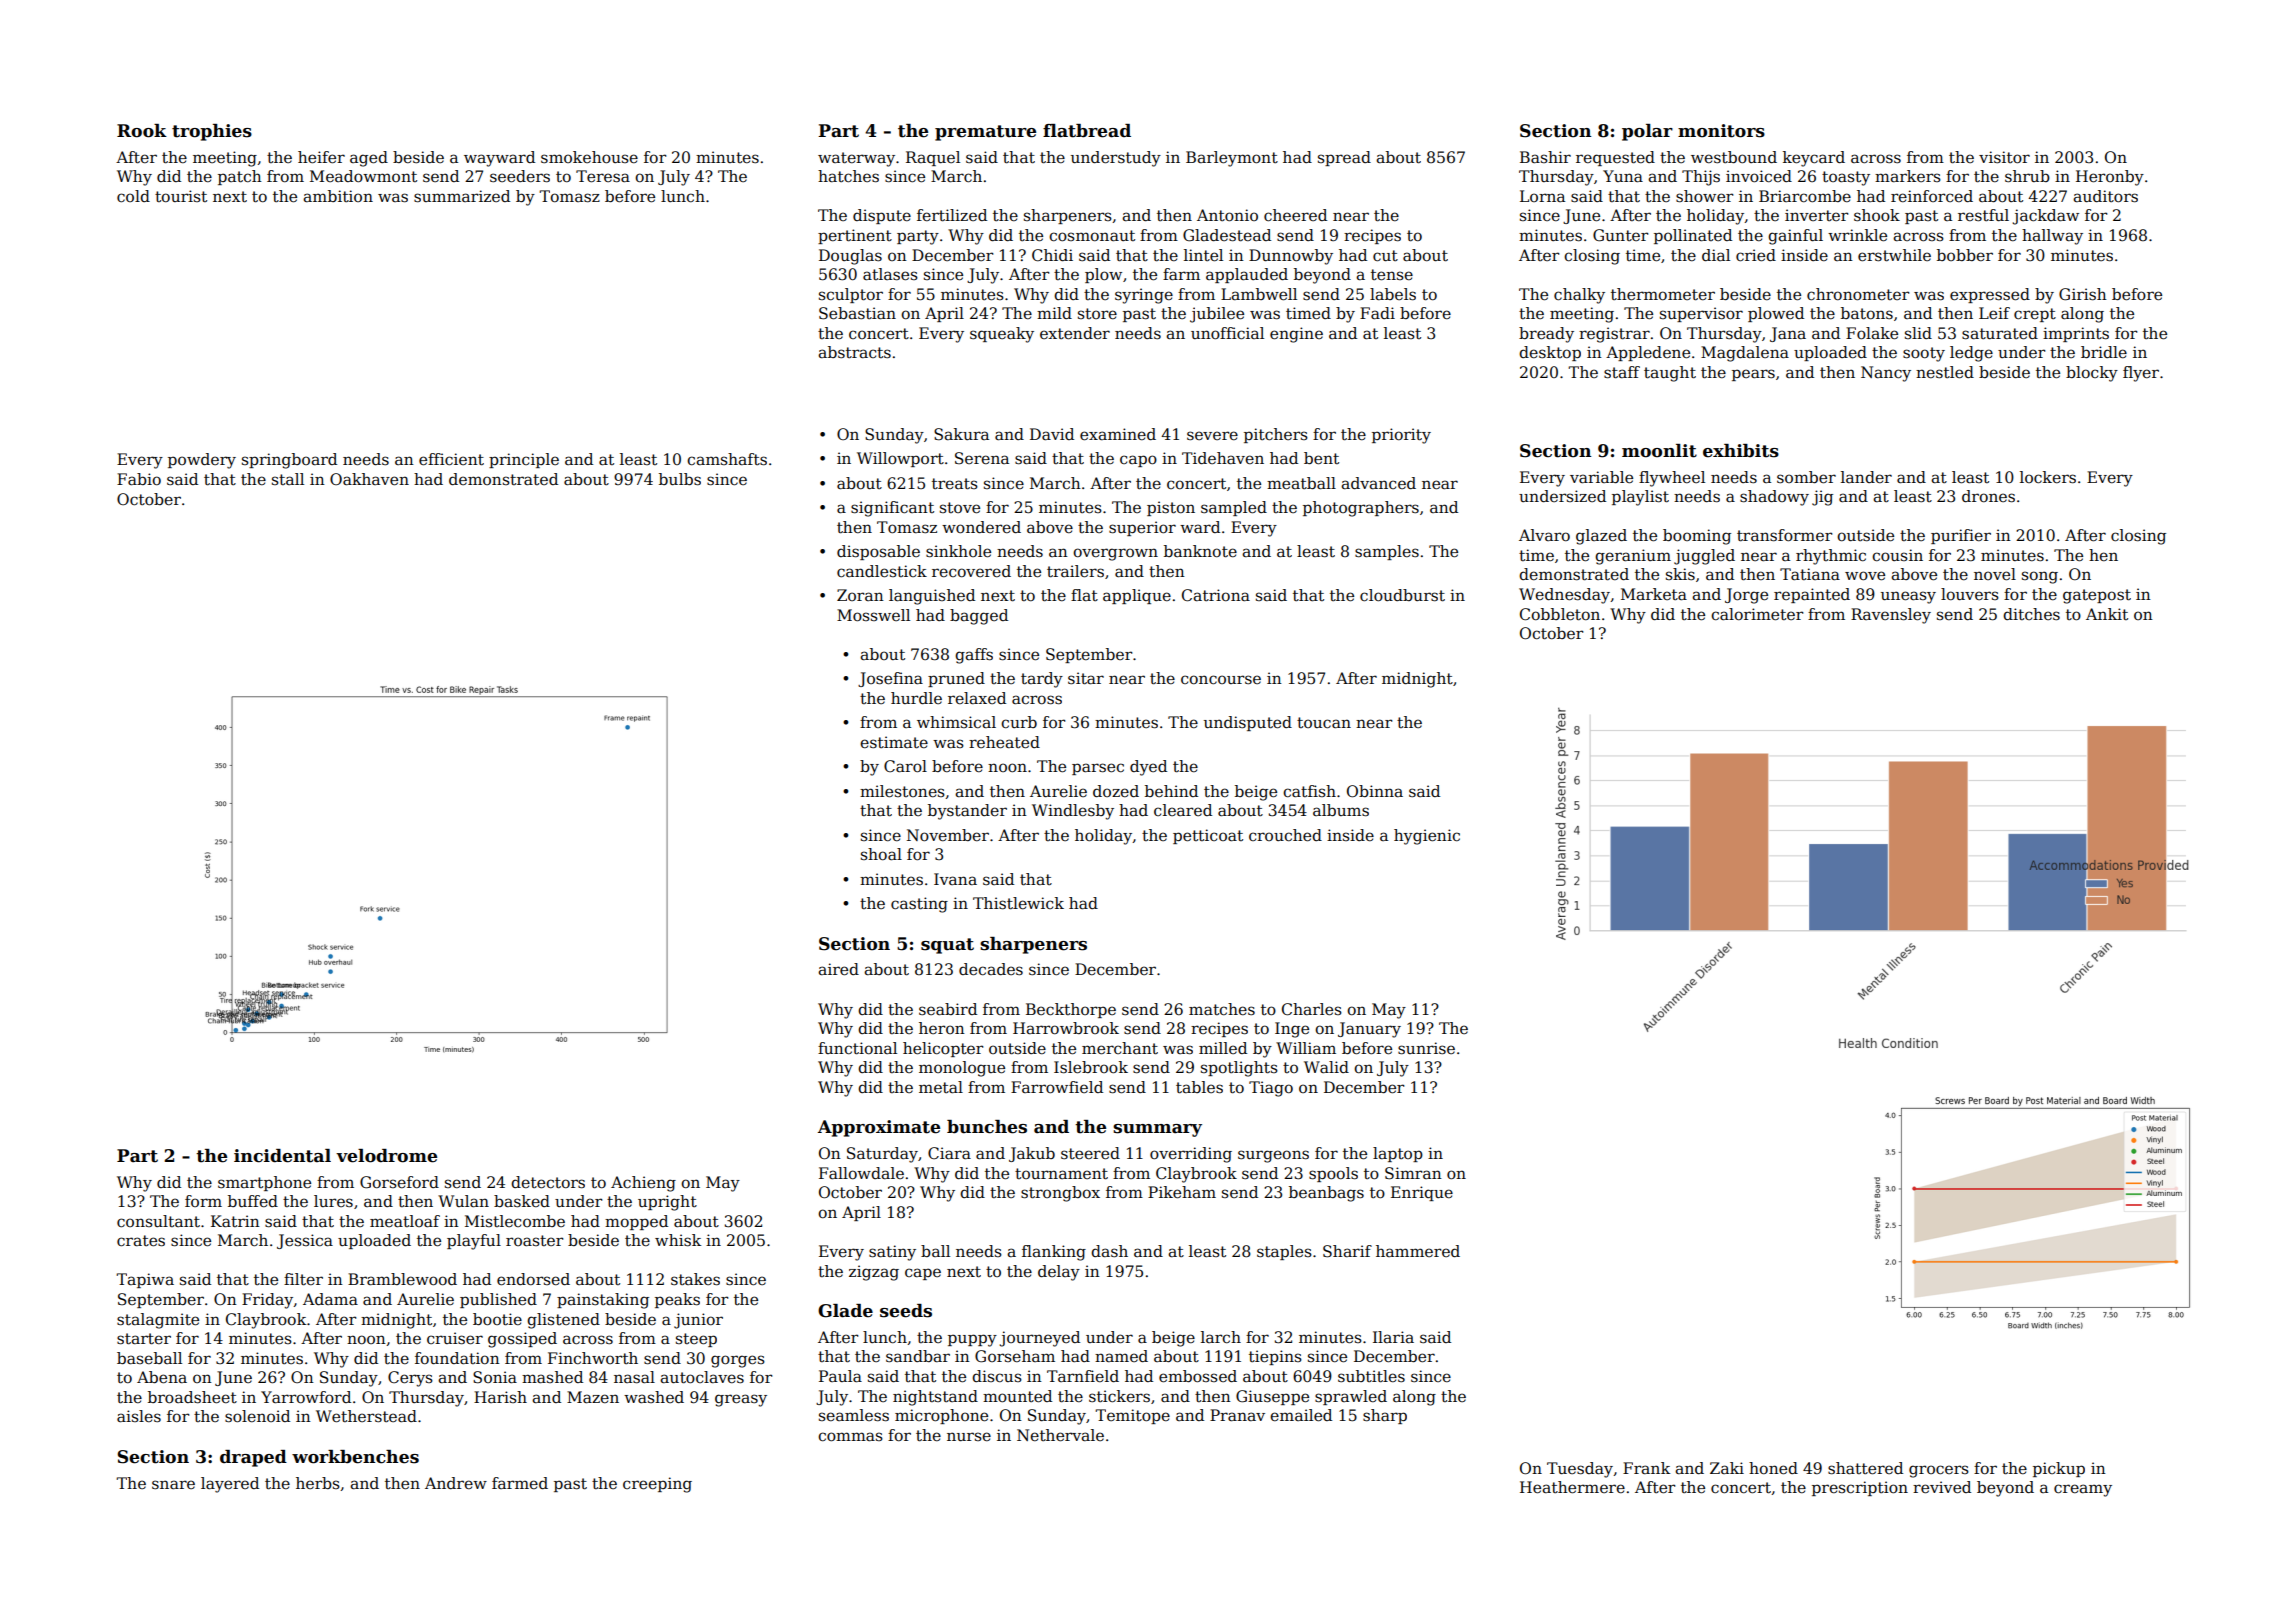 This page has width=2292, height=1620. What do you see at coordinates (838, 969) in the page?
I see `aired` at bounding box center [838, 969].
